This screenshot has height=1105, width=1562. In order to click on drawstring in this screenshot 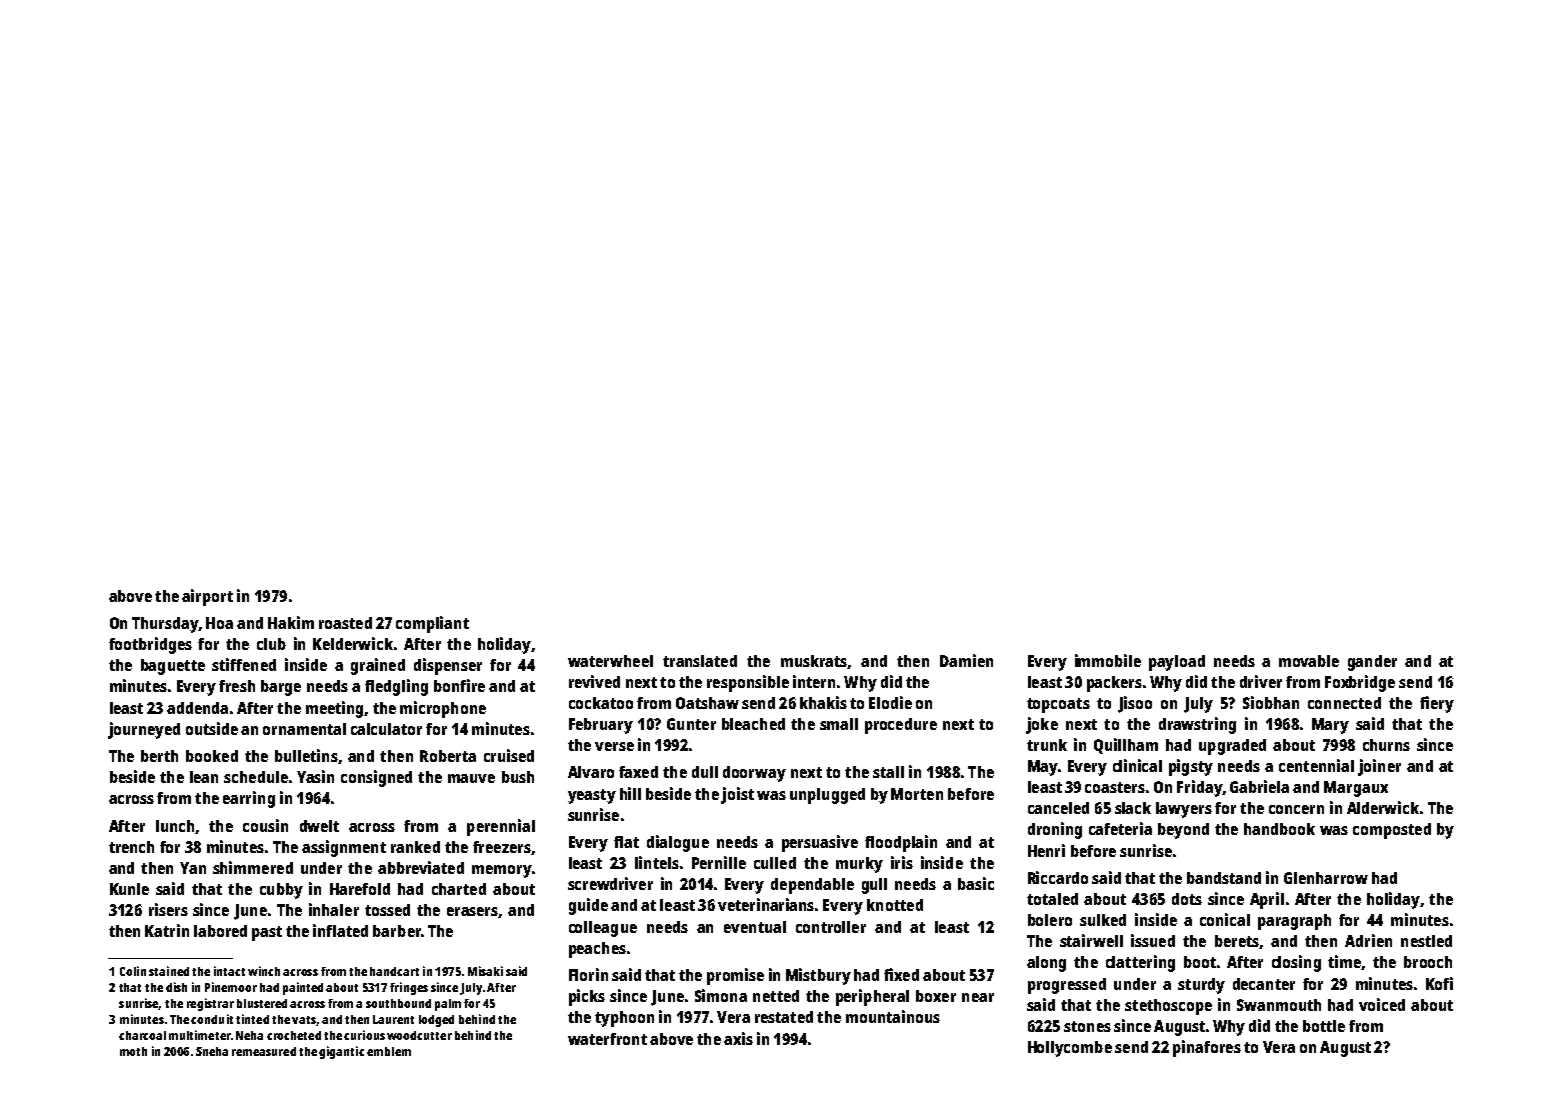, I will do `click(1197, 725)`.
